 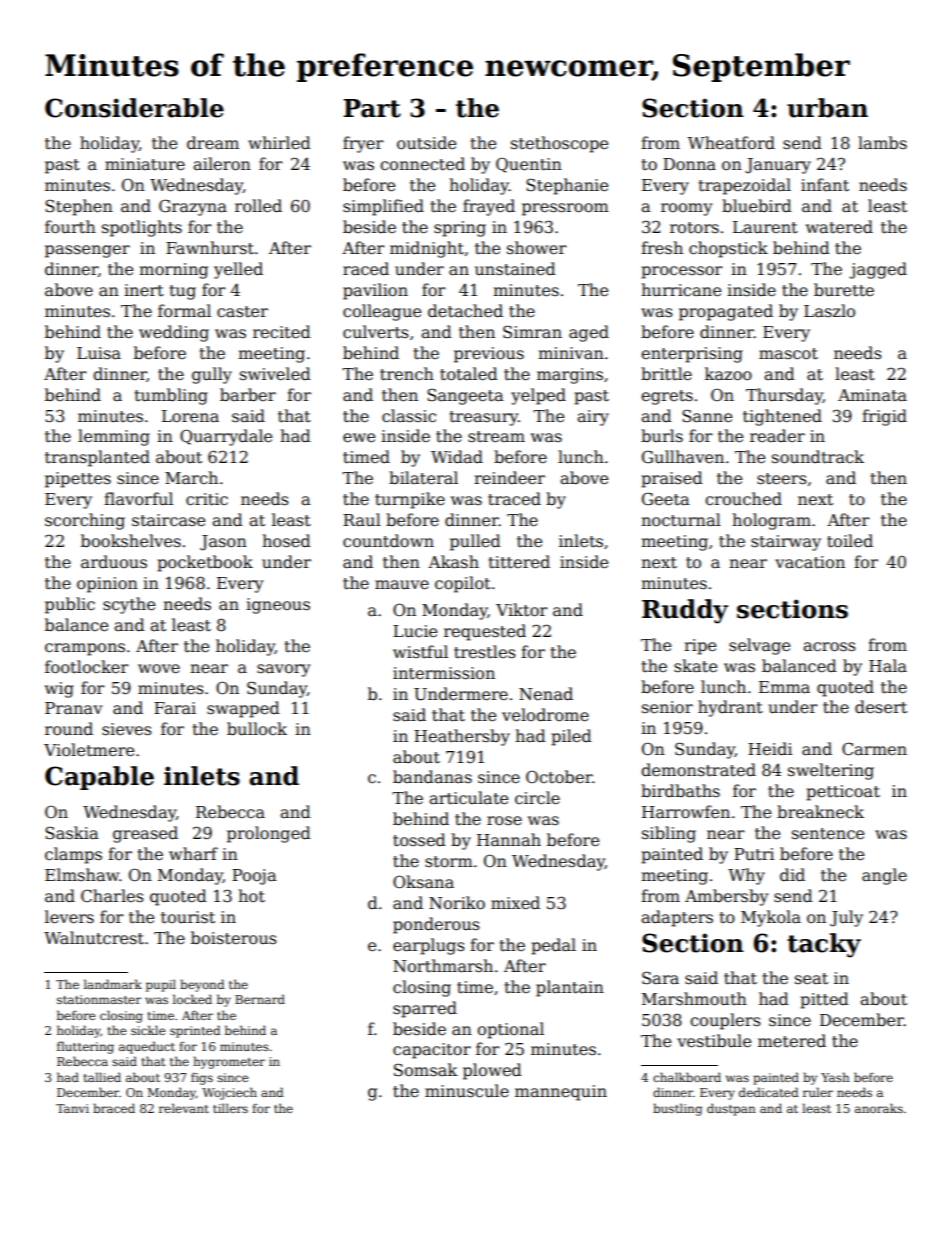 What do you see at coordinates (248, 394) in the page?
I see `barber` at bounding box center [248, 394].
